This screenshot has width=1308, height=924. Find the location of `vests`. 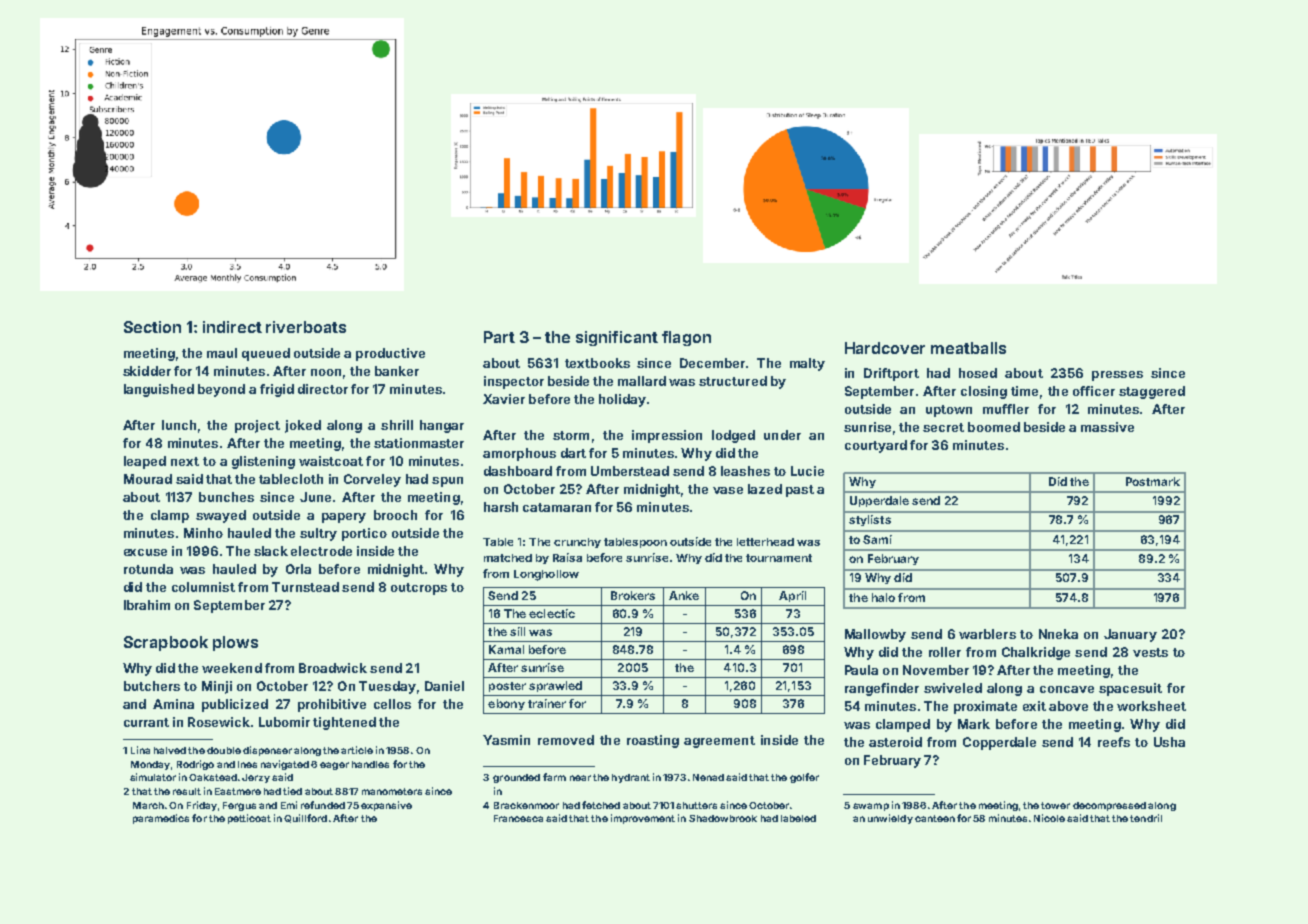

vests is located at coordinates (1150, 652).
